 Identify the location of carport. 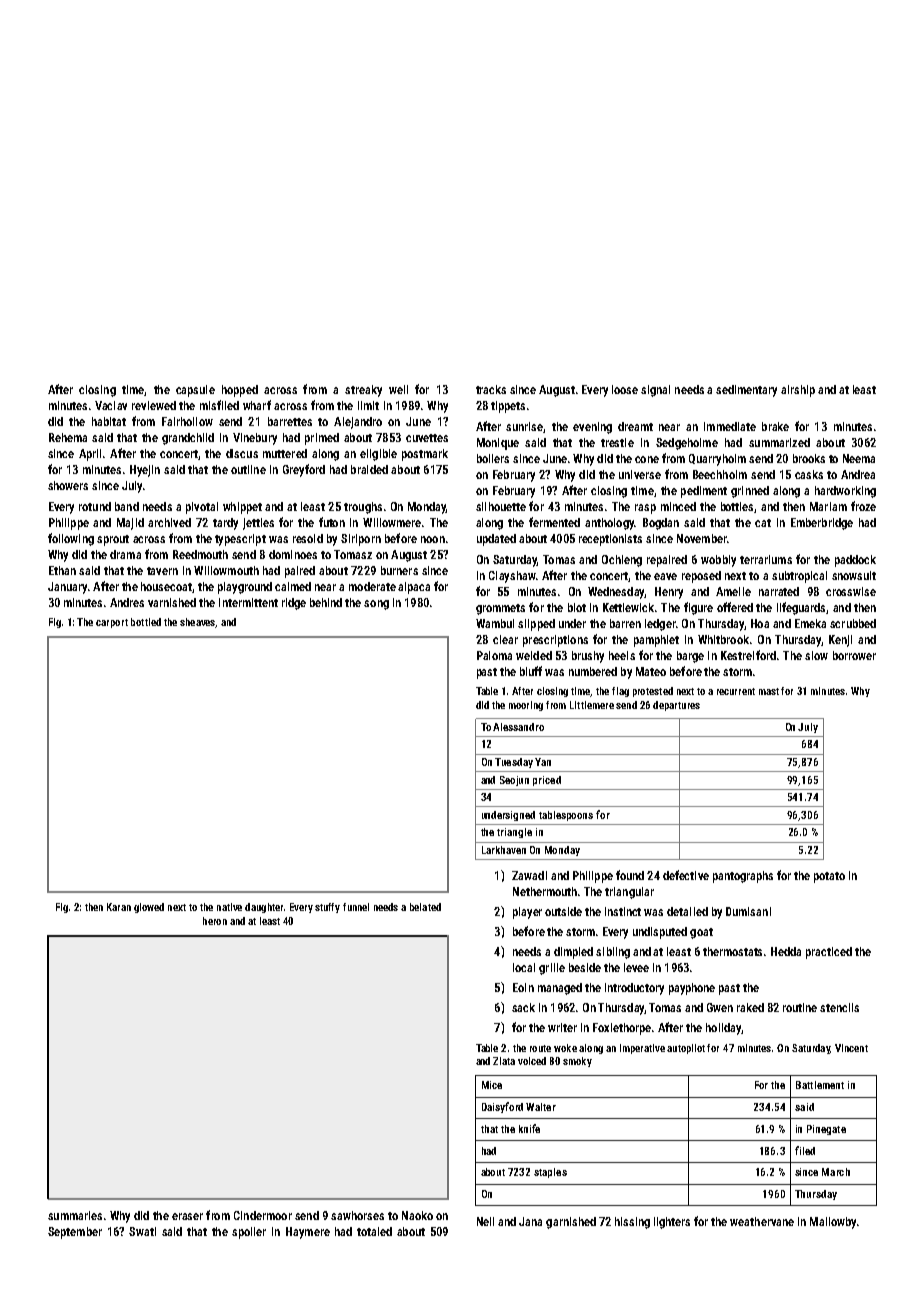
(112, 623).
